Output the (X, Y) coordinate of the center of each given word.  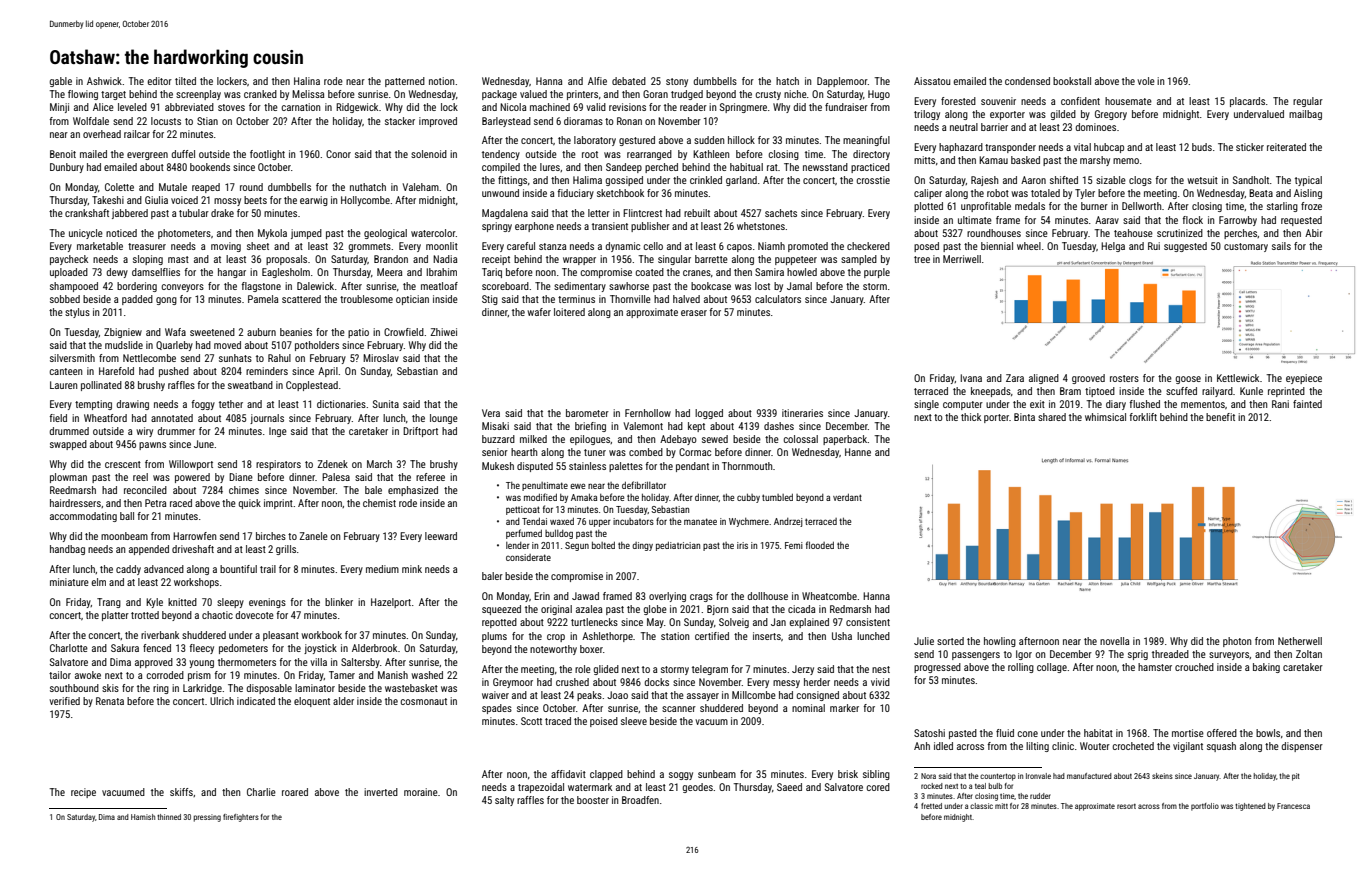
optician (412, 300)
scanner (679, 709)
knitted (182, 602)
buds (1202, 147)
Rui (1154, 246)
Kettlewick (1238, 378)
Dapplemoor (842, 82)
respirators (278, 465)
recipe (83, 793)
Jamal (799, 286)
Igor (1024, 655)
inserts (767, 636)
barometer (587, 413)
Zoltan (1309, 654)
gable (60, 82)
